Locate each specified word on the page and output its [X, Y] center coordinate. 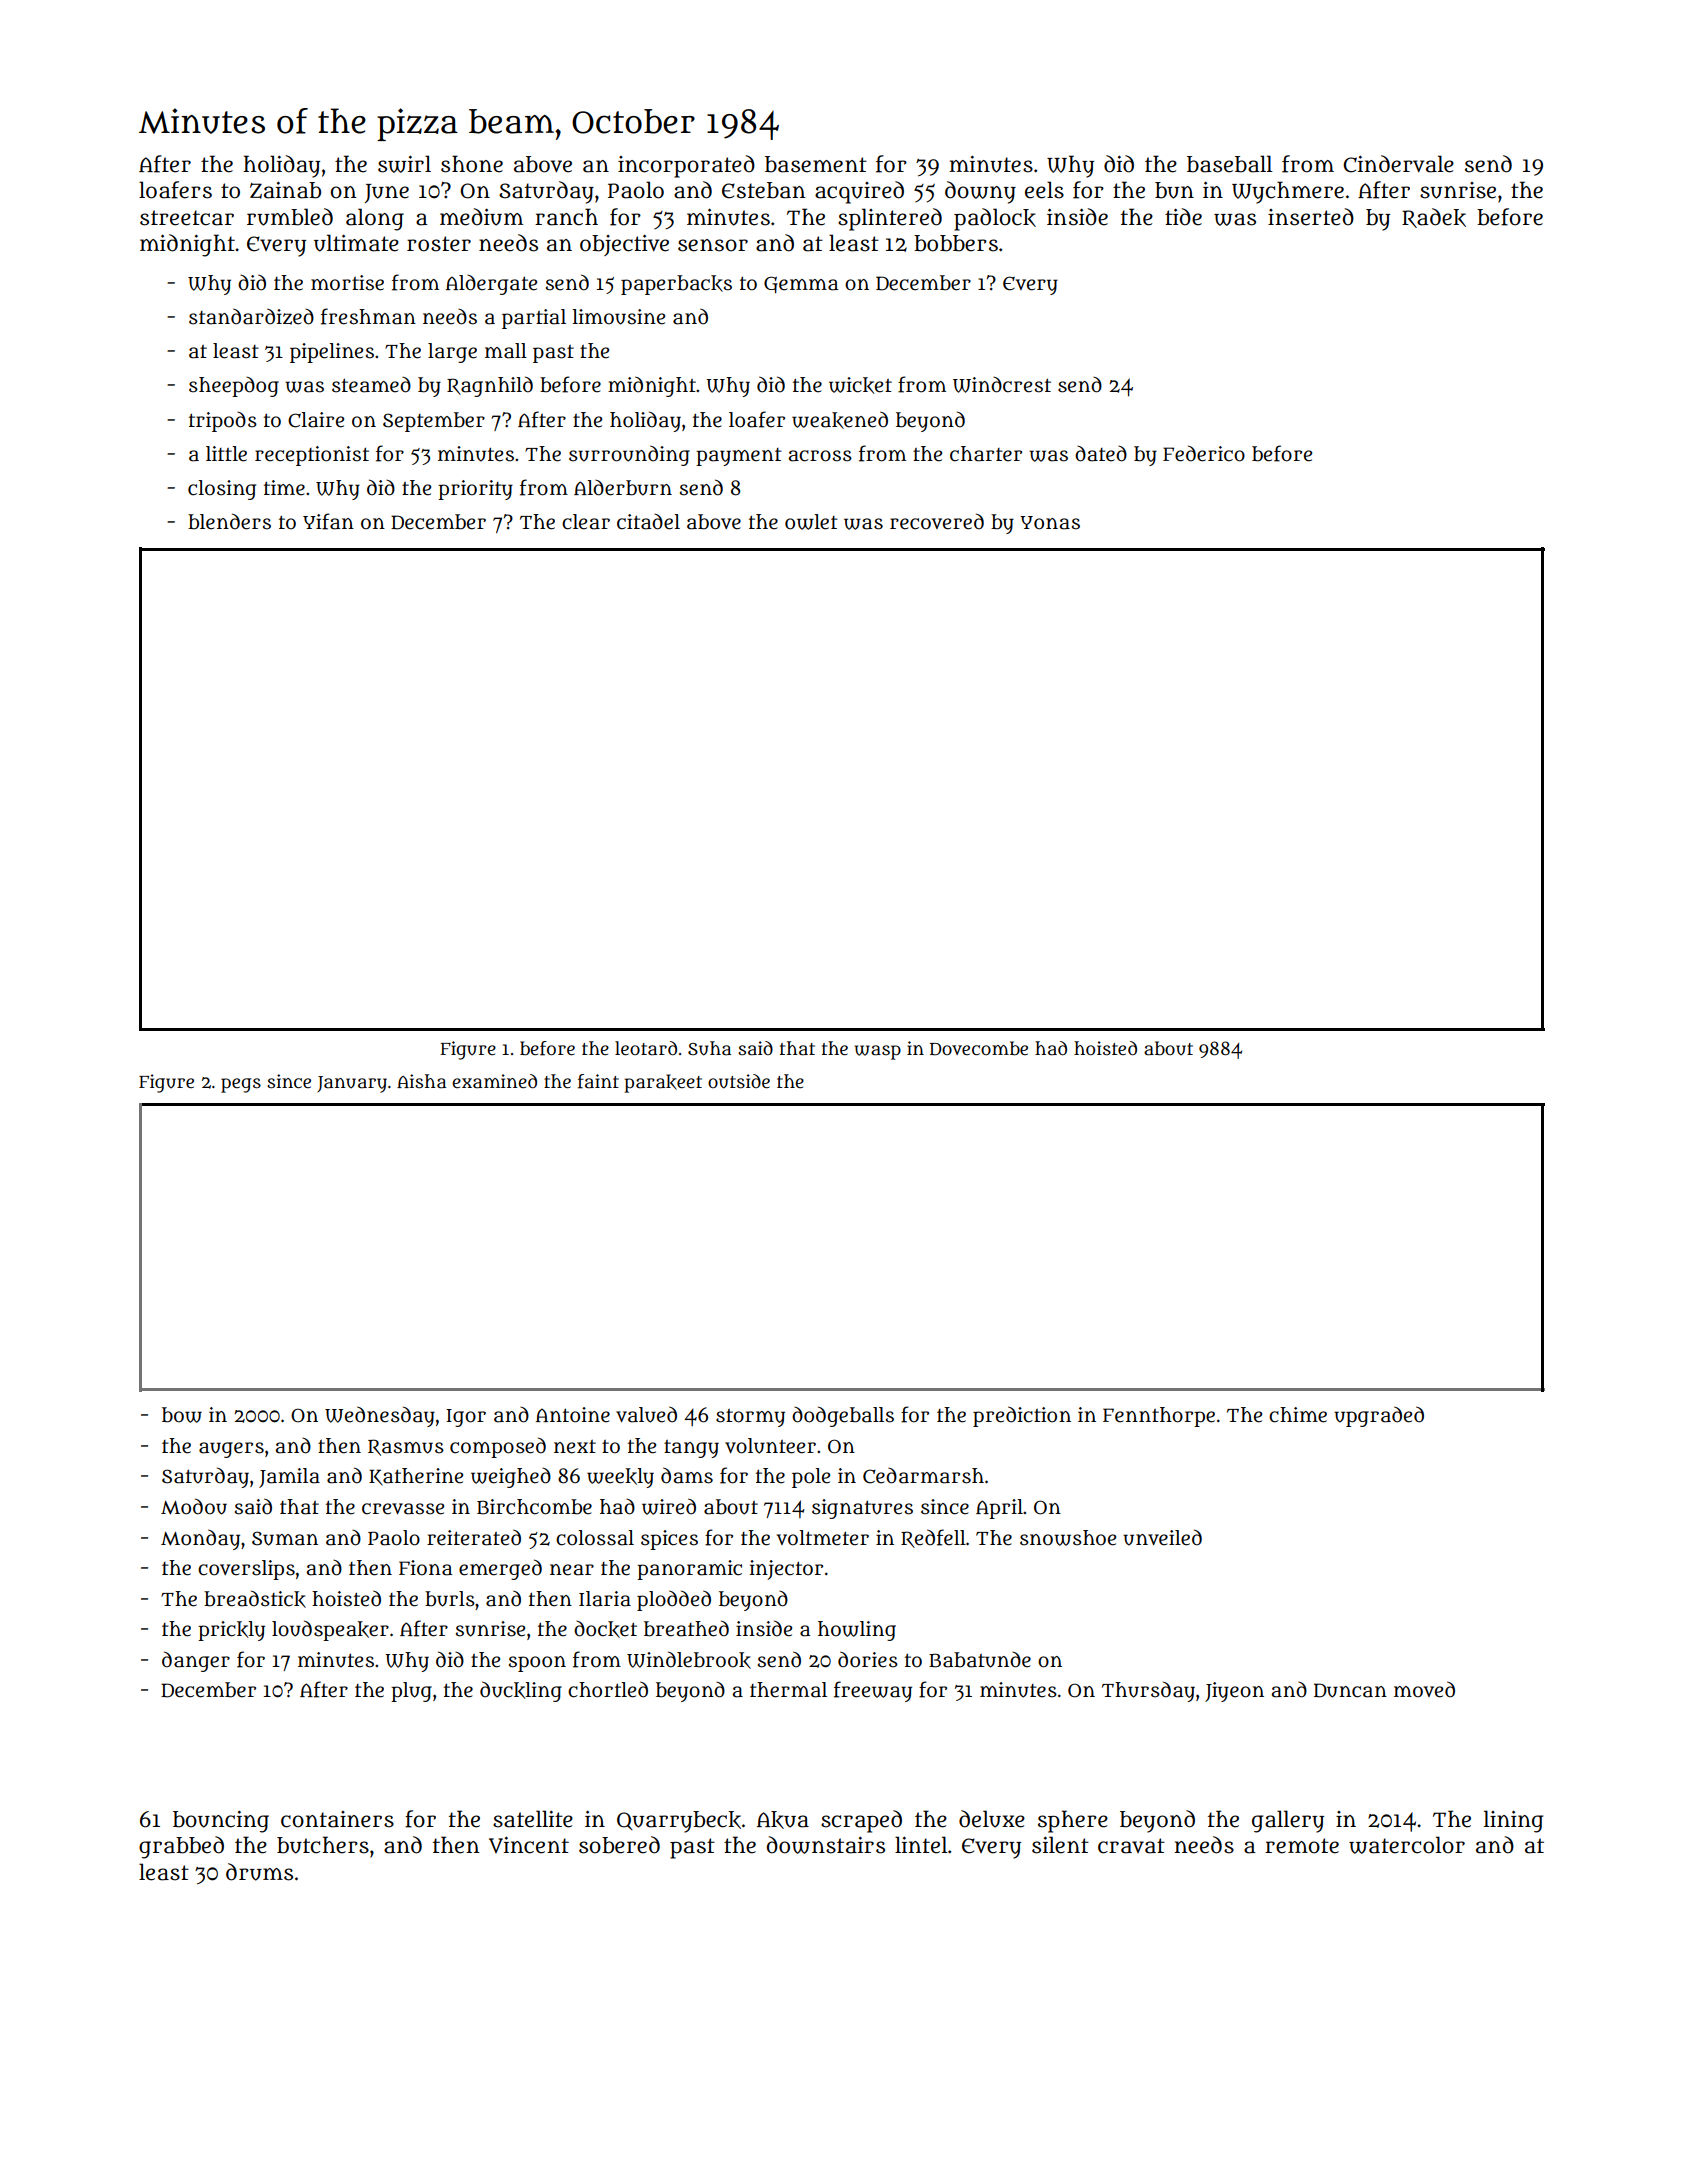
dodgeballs [843, 1416]
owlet [811, 522]
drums [259, 1872]
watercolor [1407, 1845]
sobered [619, 1845]
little [226, 454]
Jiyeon [1234, 1692]
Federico [1204, 453]
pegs [241, 1085]
